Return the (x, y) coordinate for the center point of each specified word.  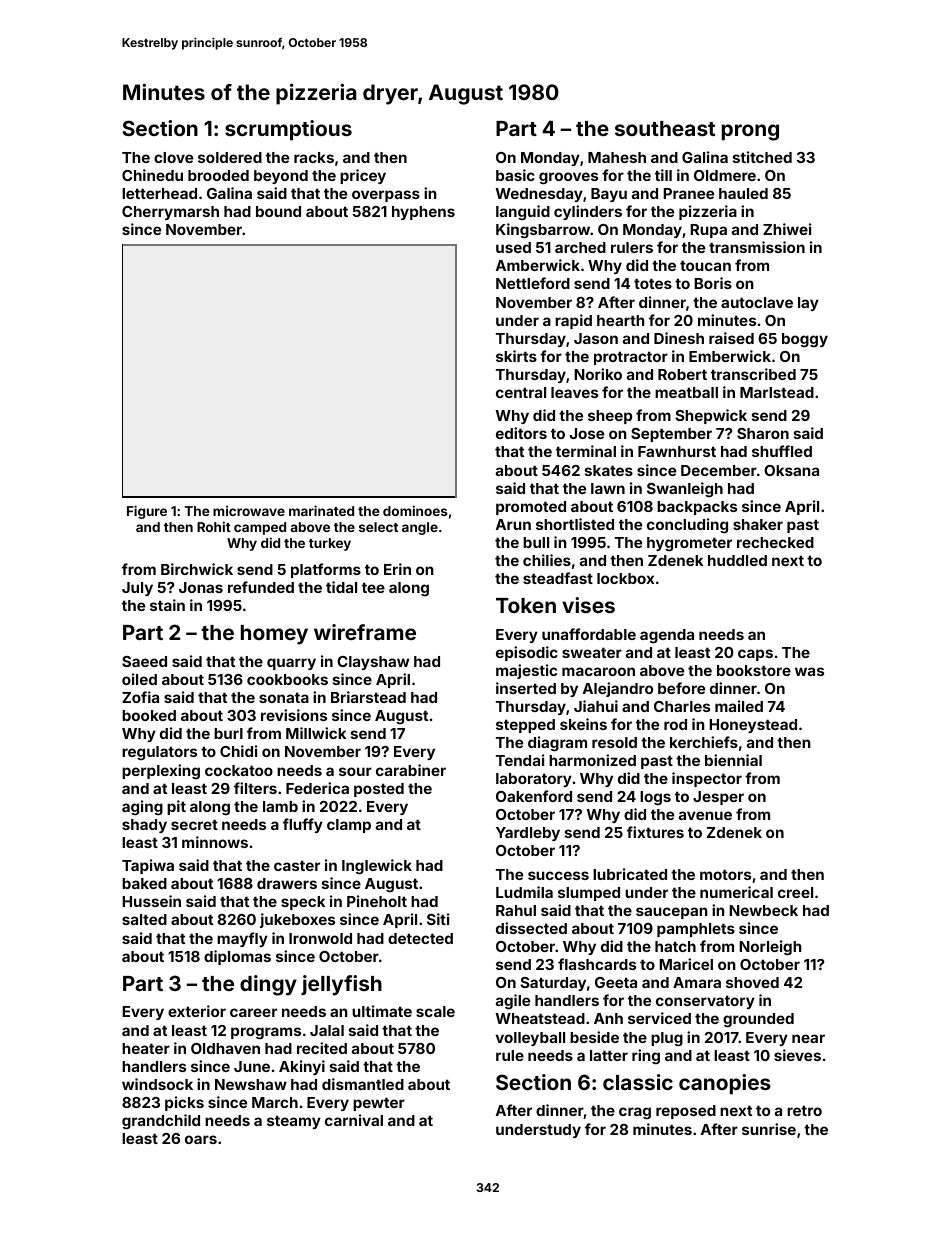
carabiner (411, 770)
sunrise (769, 1129)
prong (750, 132)
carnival (354, 1120)
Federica (317, 788)
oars (201, 1139)
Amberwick (538, 265)
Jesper (718, 798)
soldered (230, 157)
